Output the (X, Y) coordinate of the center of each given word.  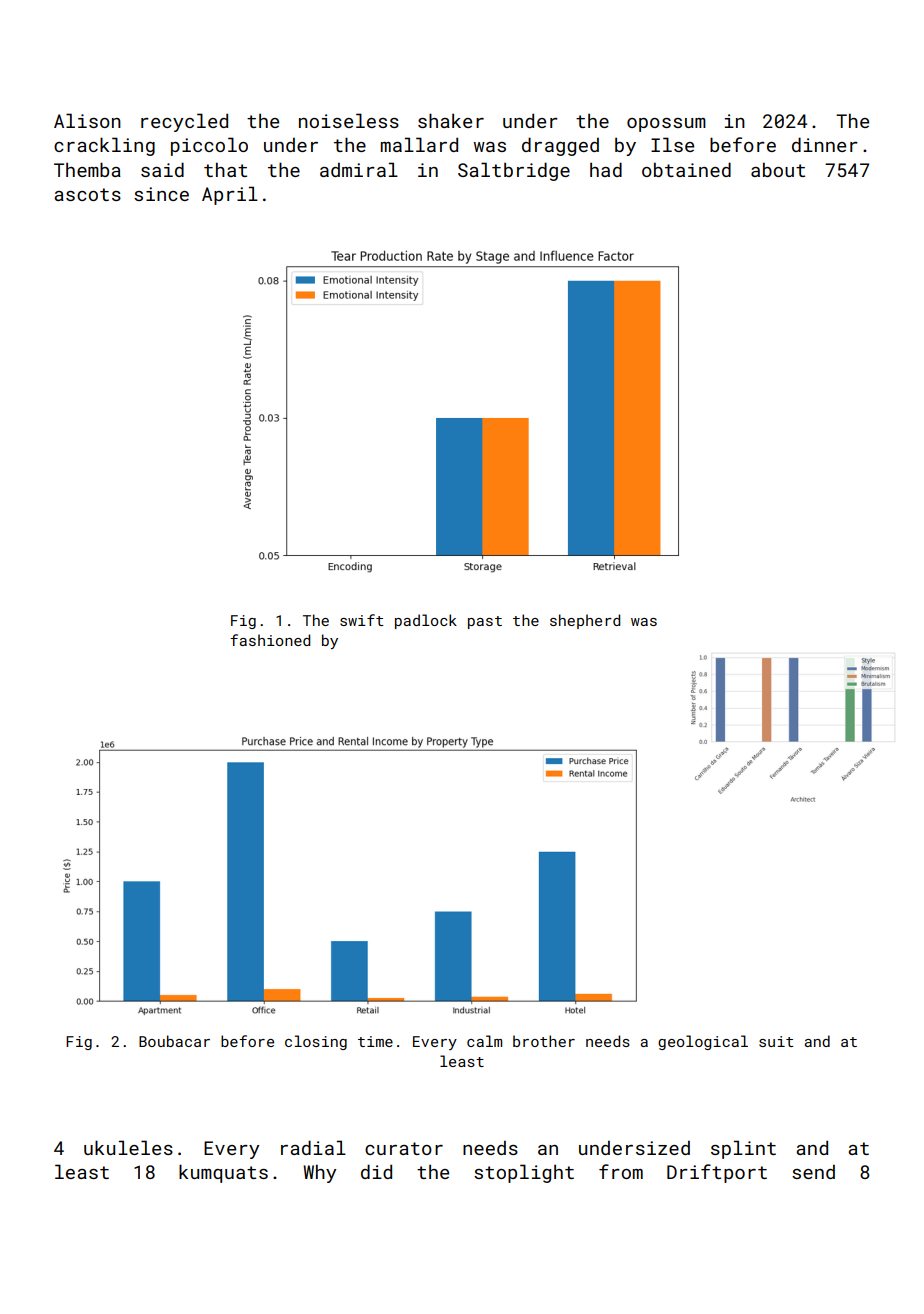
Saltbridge (514, 171)
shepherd (585, 621)
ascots (87, 194)
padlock (426, 621)
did (376, 1171)
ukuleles (128, 1147)
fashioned (270, 640)
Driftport (717, 1173)
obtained (686, 169)
